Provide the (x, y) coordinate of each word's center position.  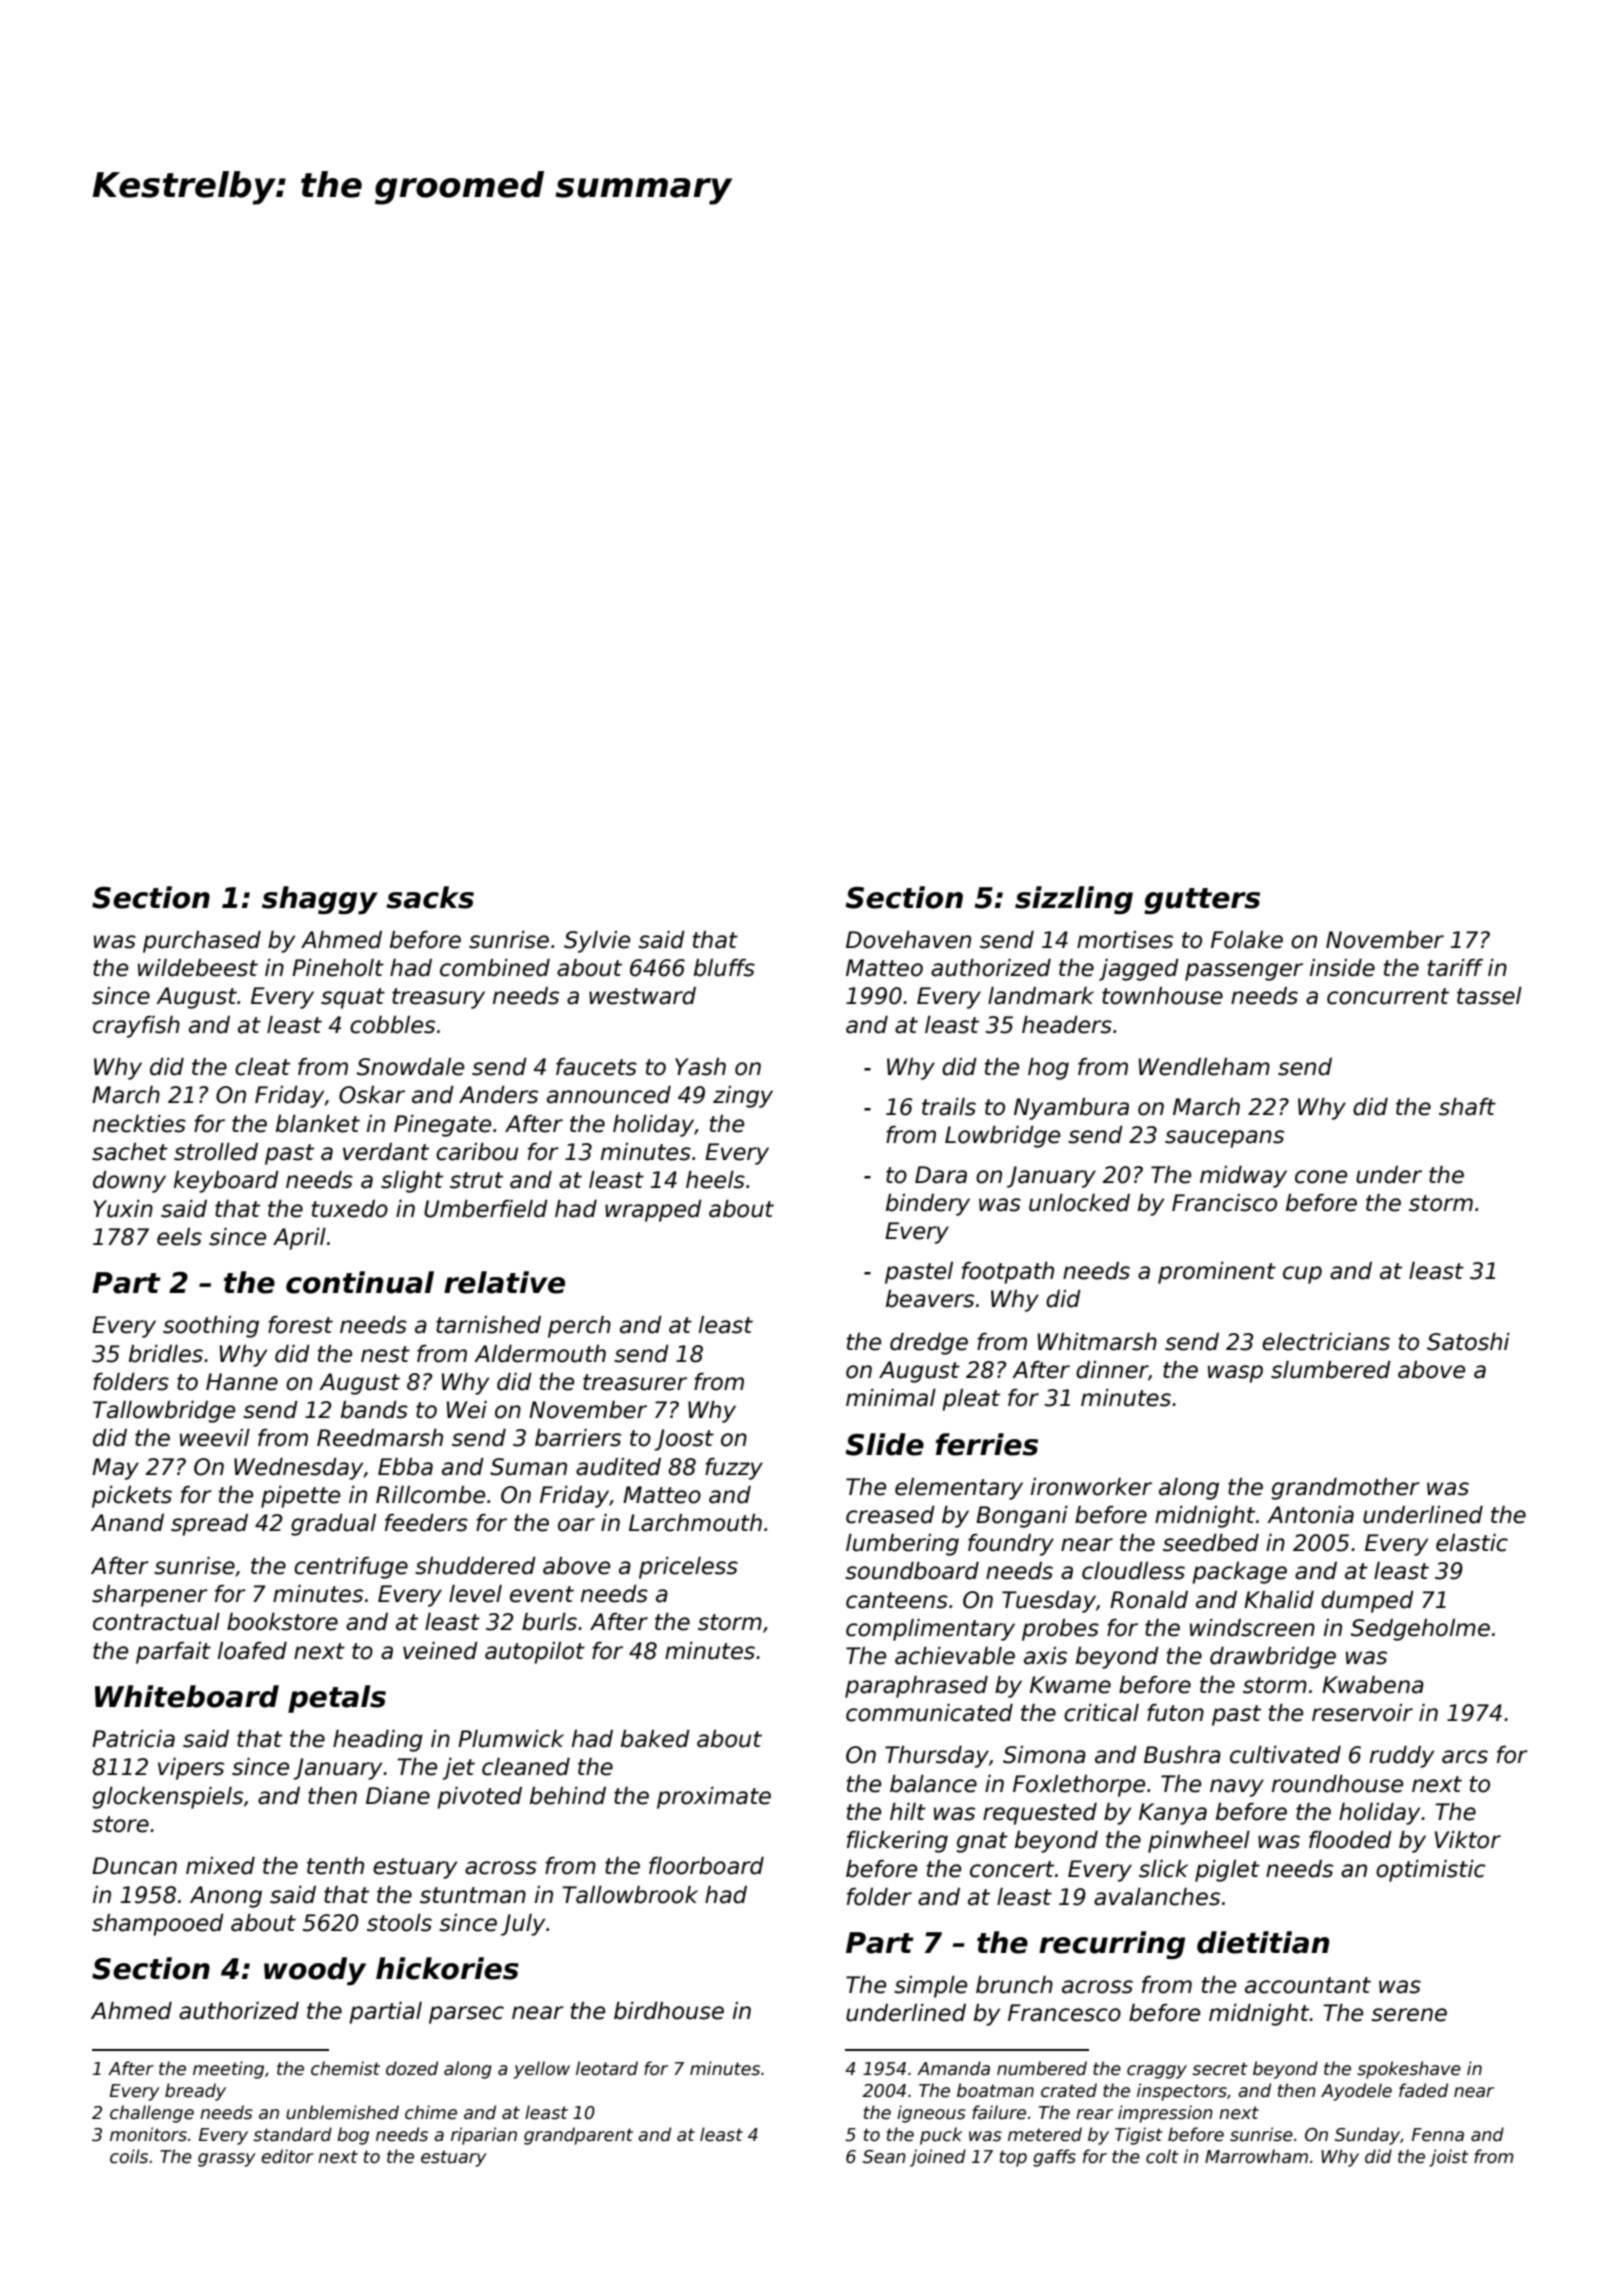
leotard (607, 2068)
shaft (1467, 1107)
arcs (1465, 1757)
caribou (477, 1152)
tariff (1455, 968)
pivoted (479, 1798)
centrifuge (351, 1568)
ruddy (1402, 1757)
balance (933, 1784)
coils (129, 2156)
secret (1219, 2069)
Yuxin (123, 1209)
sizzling (1074, 900)
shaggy (320, 900)
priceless (688, 1568)
